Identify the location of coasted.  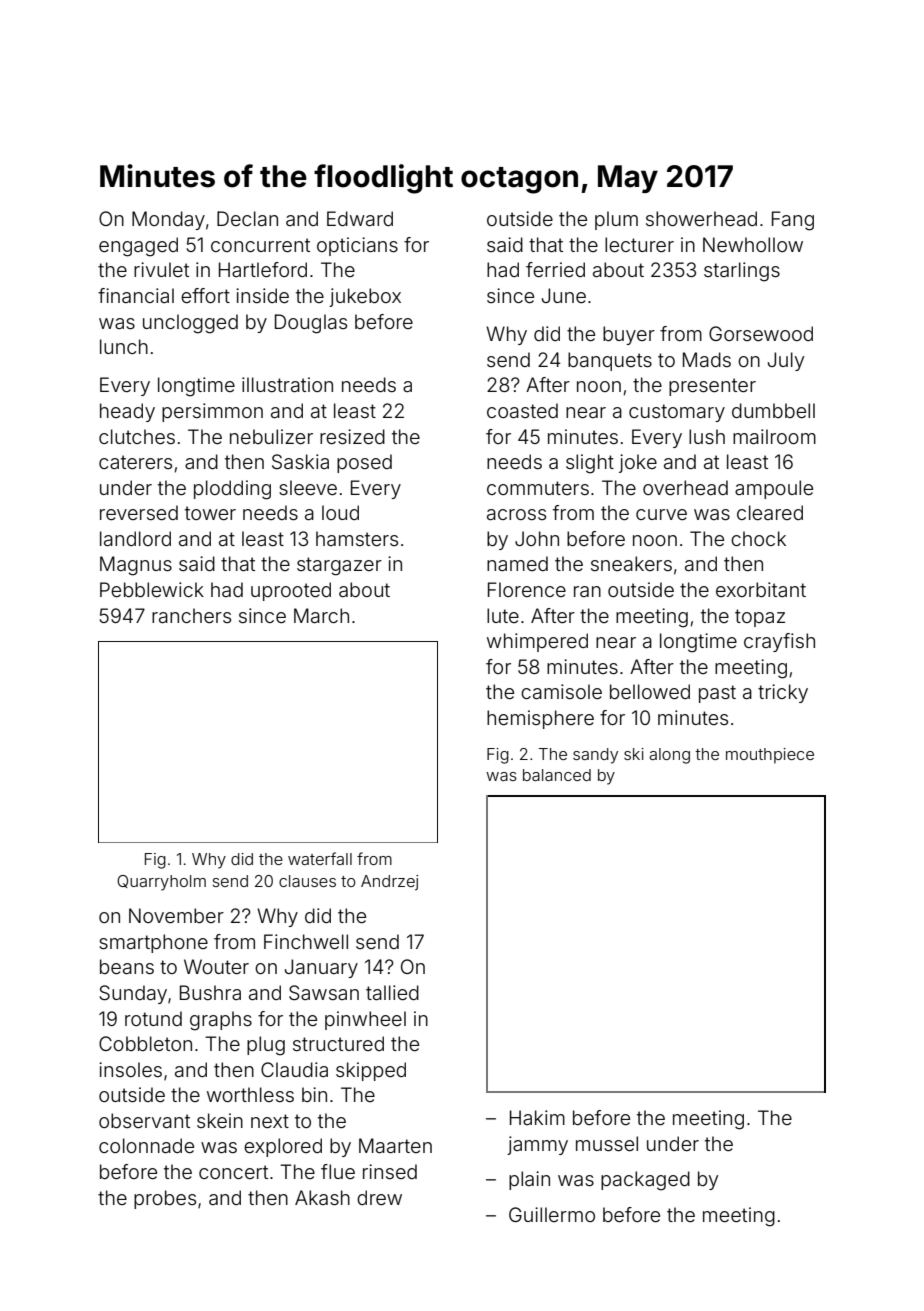
(522, 410).
